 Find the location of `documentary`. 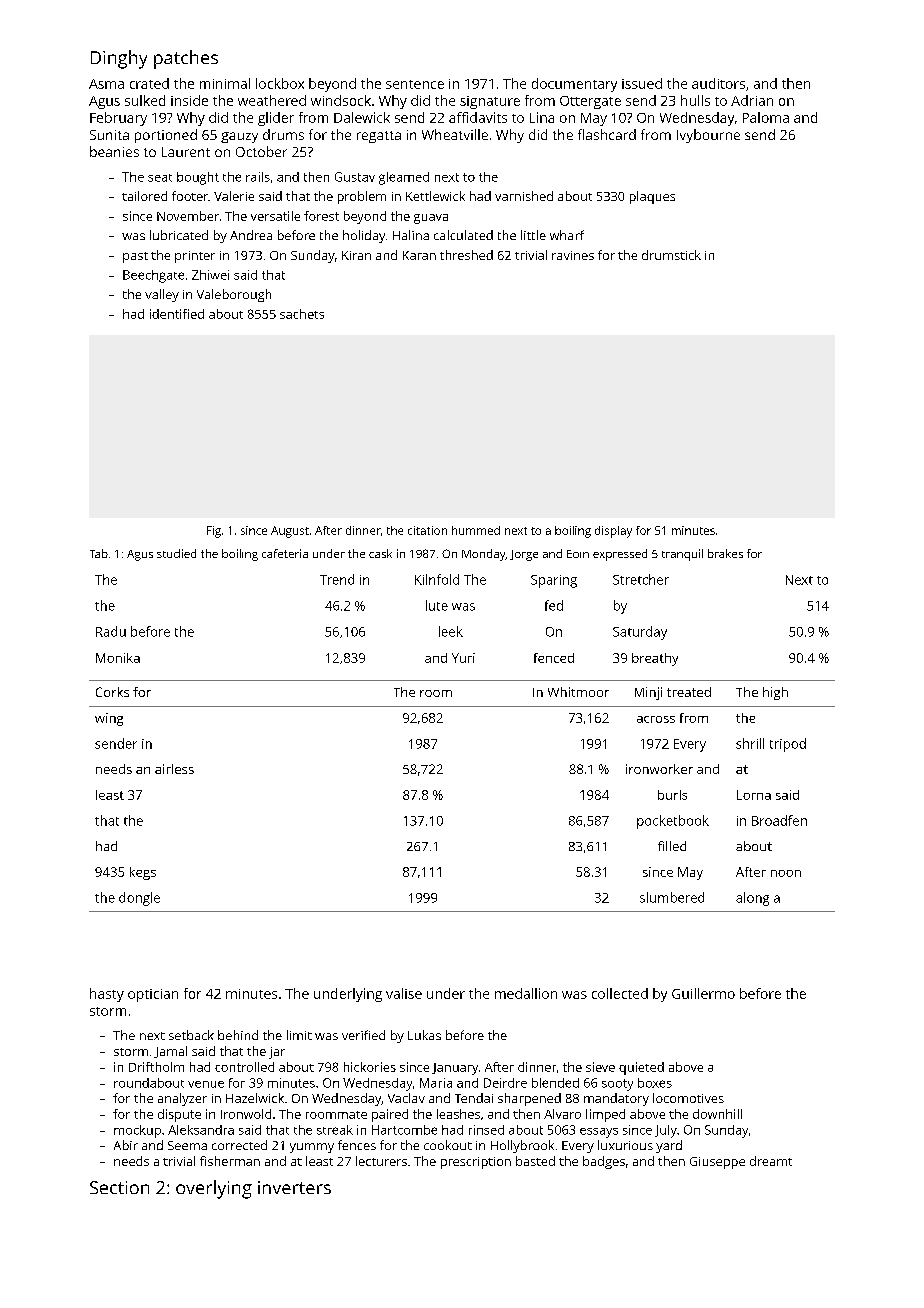

documentary is located at coordinates (574, 85).
